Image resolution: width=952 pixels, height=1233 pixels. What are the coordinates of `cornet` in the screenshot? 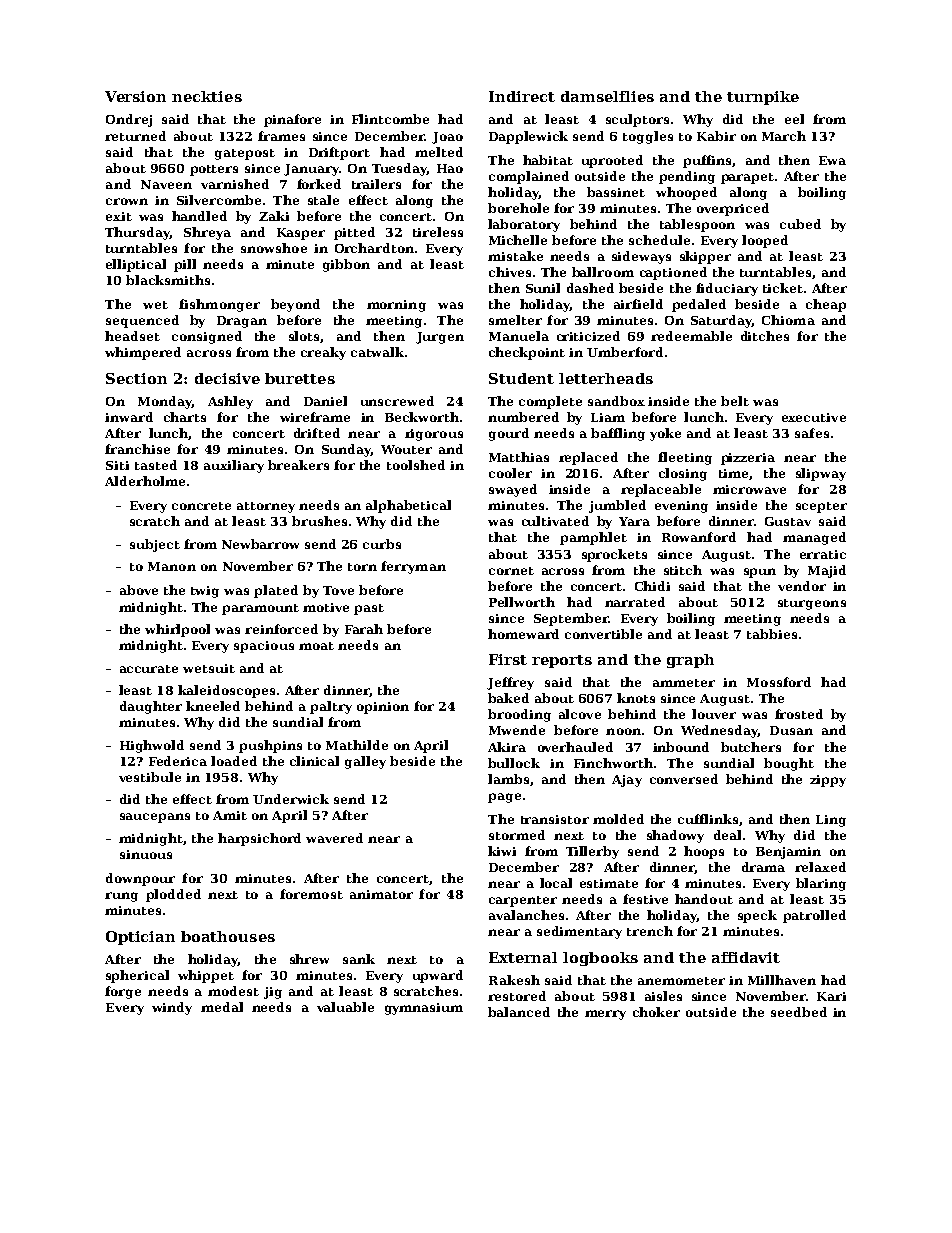 It's located at (511, 571).
